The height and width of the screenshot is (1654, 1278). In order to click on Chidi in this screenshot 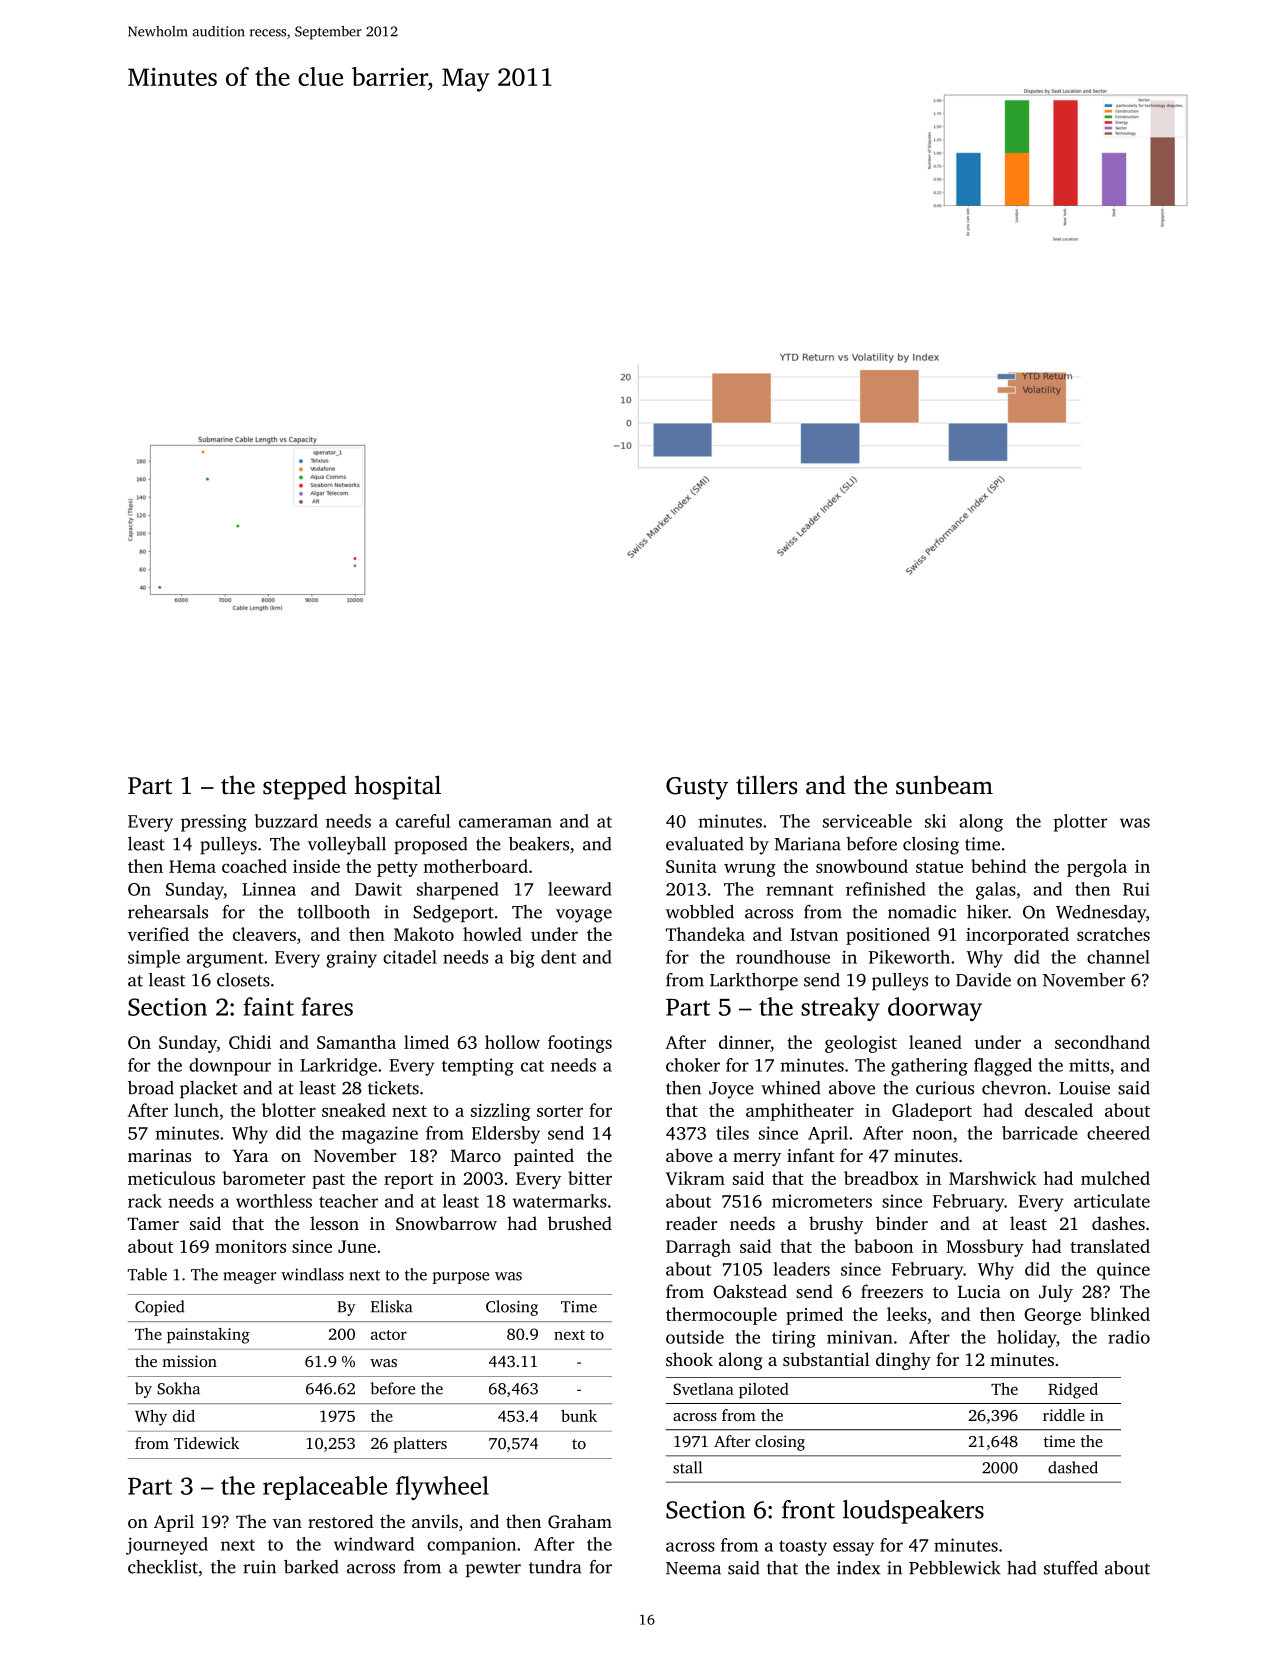, I will do `click(250, 1042)`.
